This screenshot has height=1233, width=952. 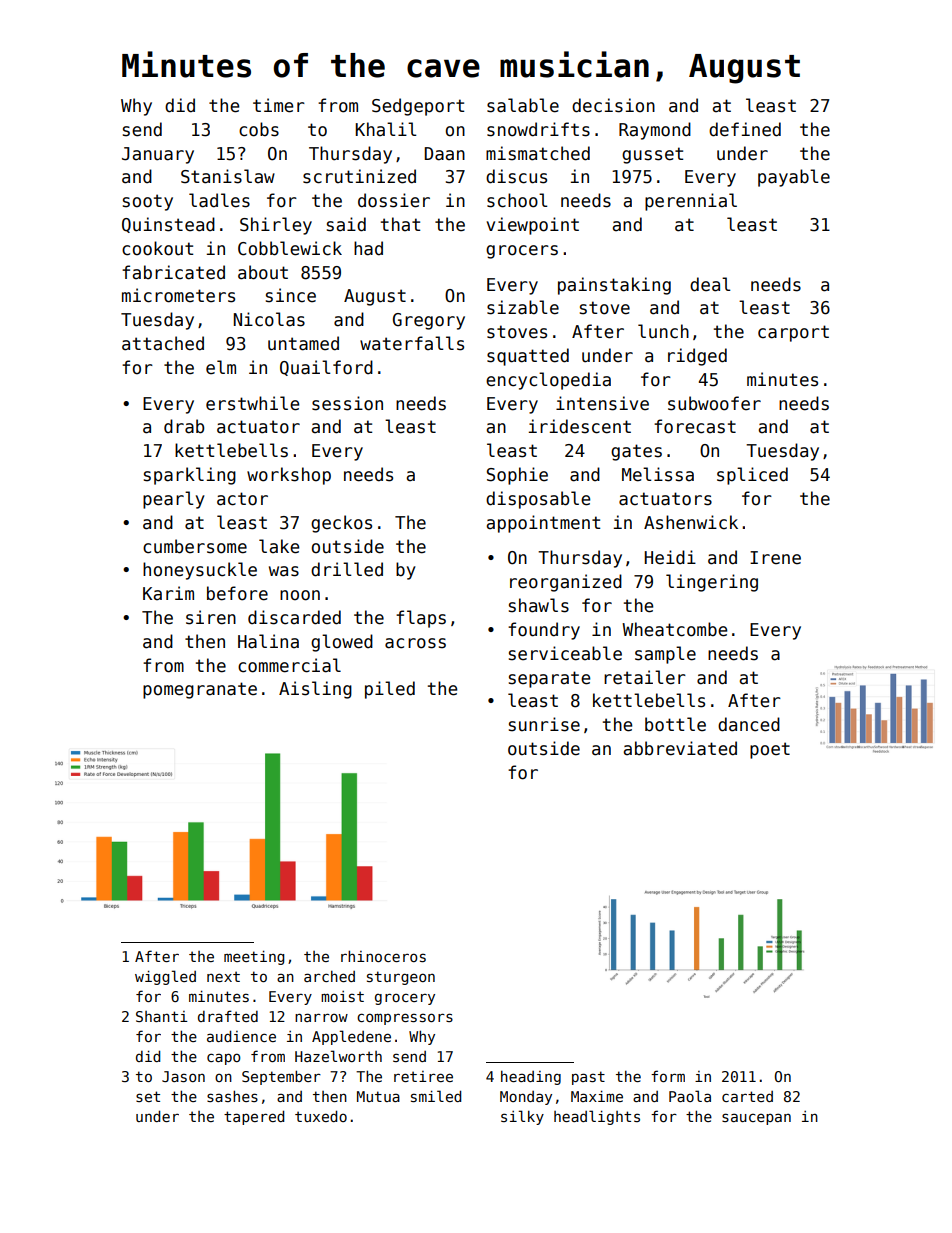 I want to click on timer, so click(x=279, y=105).
